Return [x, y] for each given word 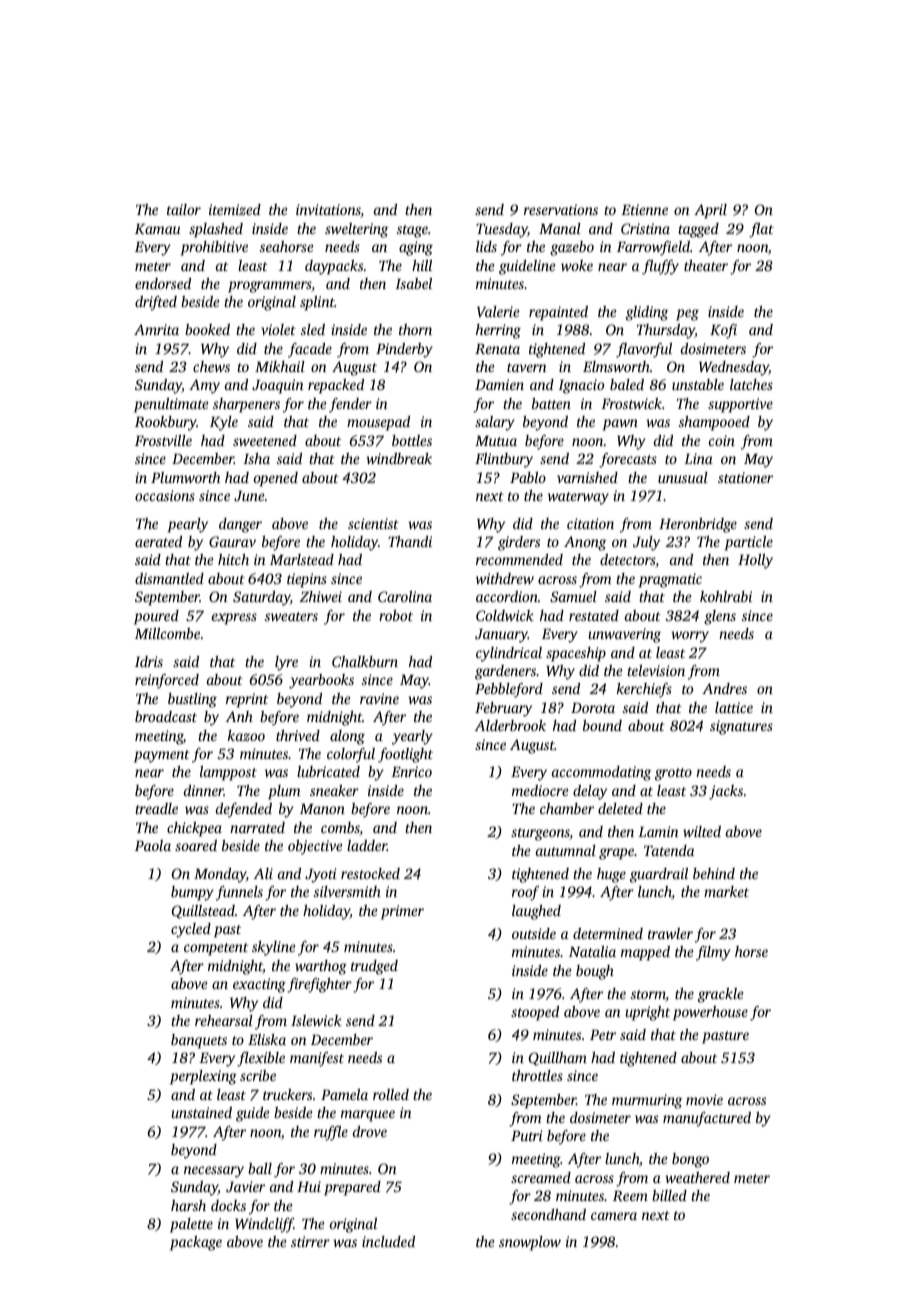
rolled [391, 1094]
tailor [184, 209]
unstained [201, 1112]
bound [602, 725]
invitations [328, 211]
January [501, 636]
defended [244, 810]
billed [669, 1195]
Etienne [644, 209]
